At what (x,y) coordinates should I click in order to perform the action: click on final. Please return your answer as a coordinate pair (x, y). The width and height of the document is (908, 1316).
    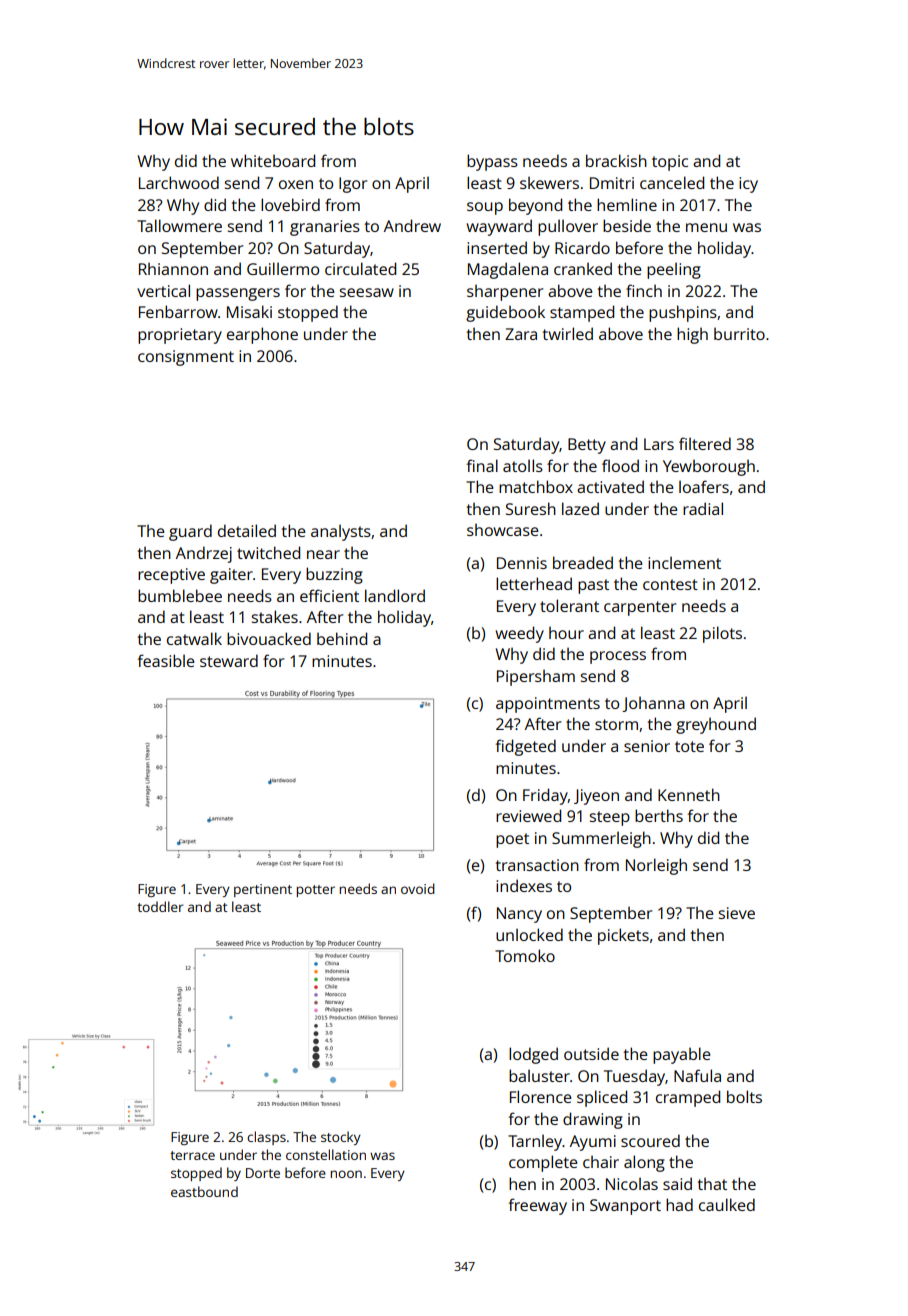
    Looking at the image, I should click on (482, 465).
